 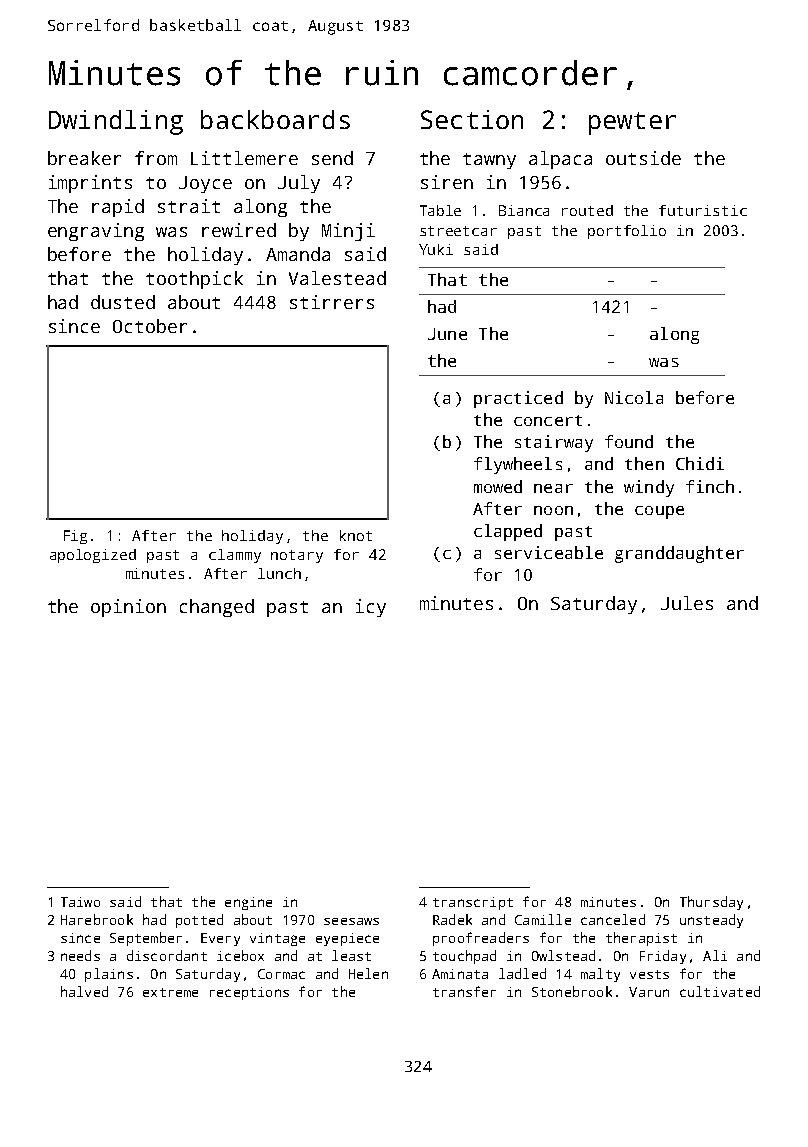 I want to click on transfer, so click(x=464, y=991).
